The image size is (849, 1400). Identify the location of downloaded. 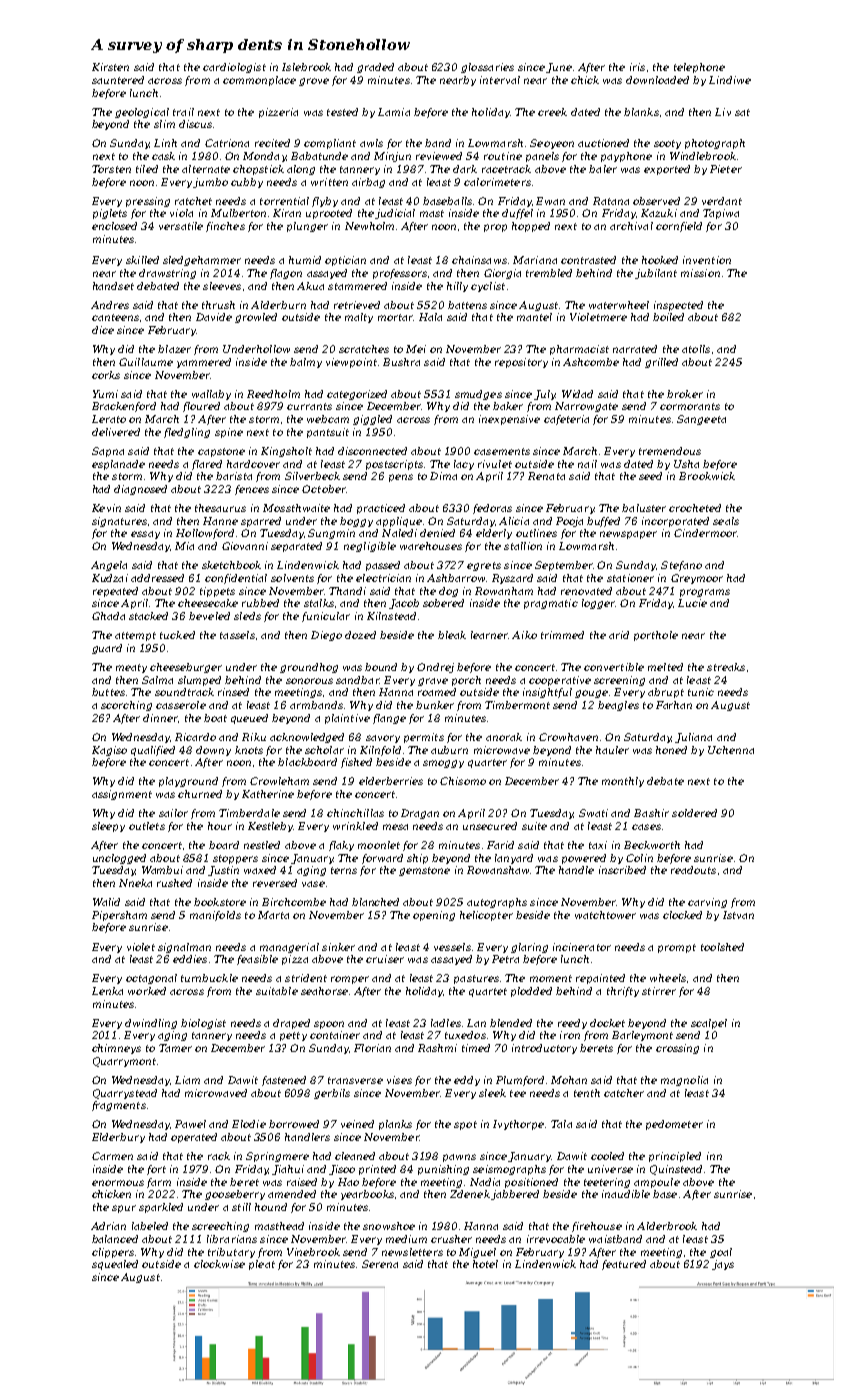
(657, 80).
